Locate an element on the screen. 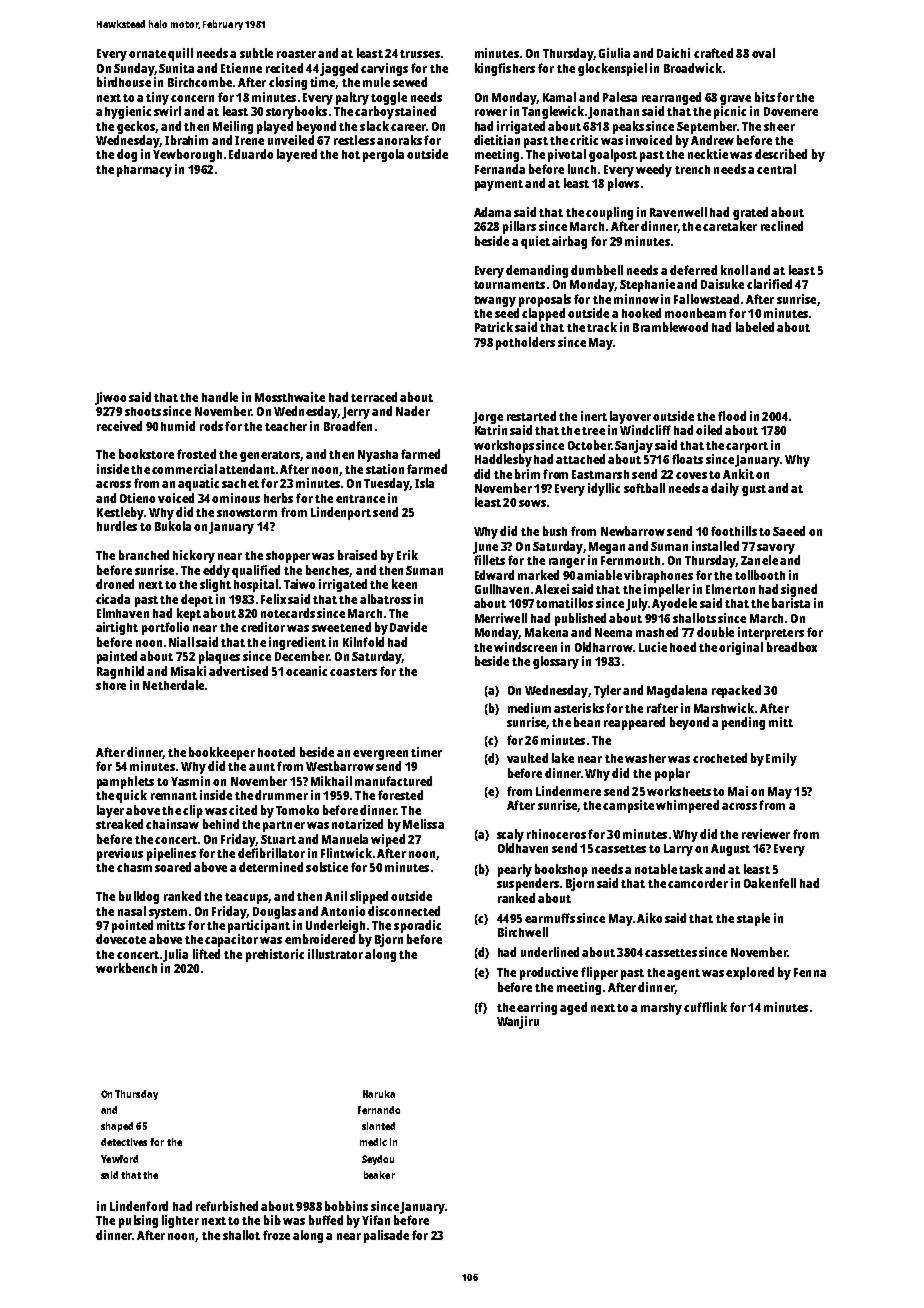 The image size is (924, 1308). Nader is located at coordinates (413, 411).
